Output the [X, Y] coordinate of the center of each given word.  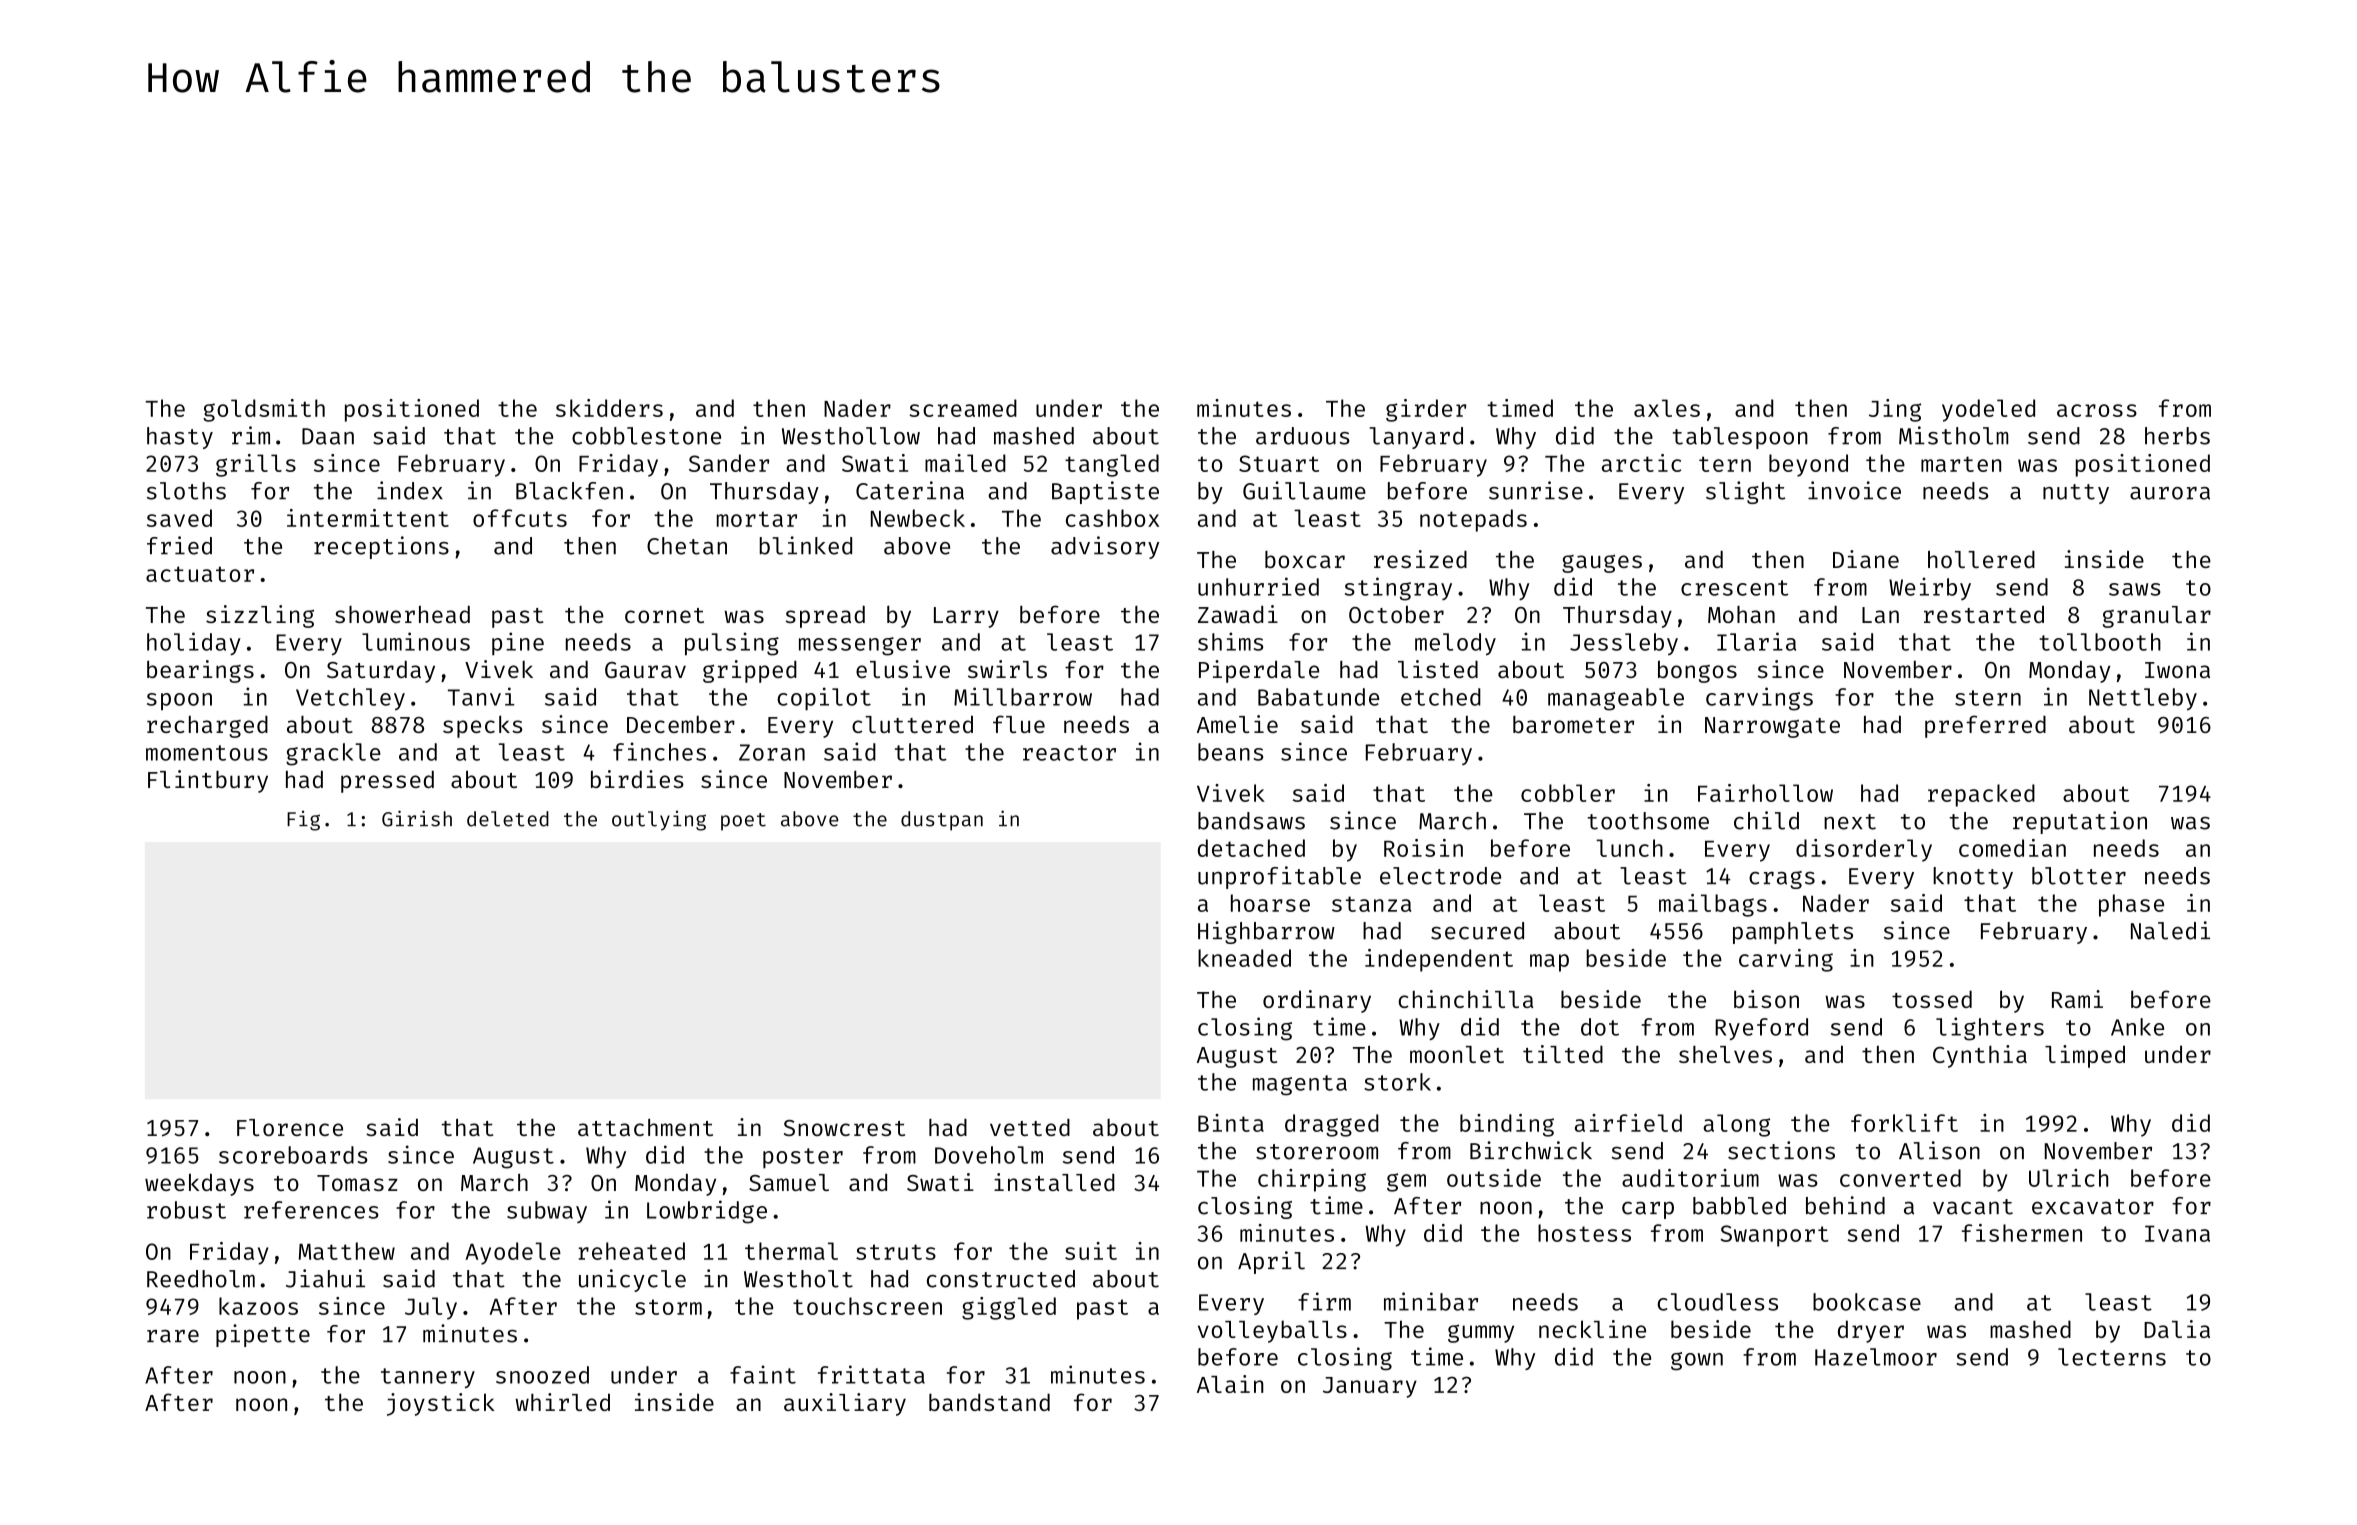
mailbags [1713, 905]
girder [1426, 410]
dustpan [942, 821]
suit [1091, 1251]
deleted [508, 819]
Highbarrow [1266, 932]
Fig [303, 821]
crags [1782, 880]
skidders [609, 408]
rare [173, 1336]
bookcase [1867, 1302]
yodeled [1988, 410]
